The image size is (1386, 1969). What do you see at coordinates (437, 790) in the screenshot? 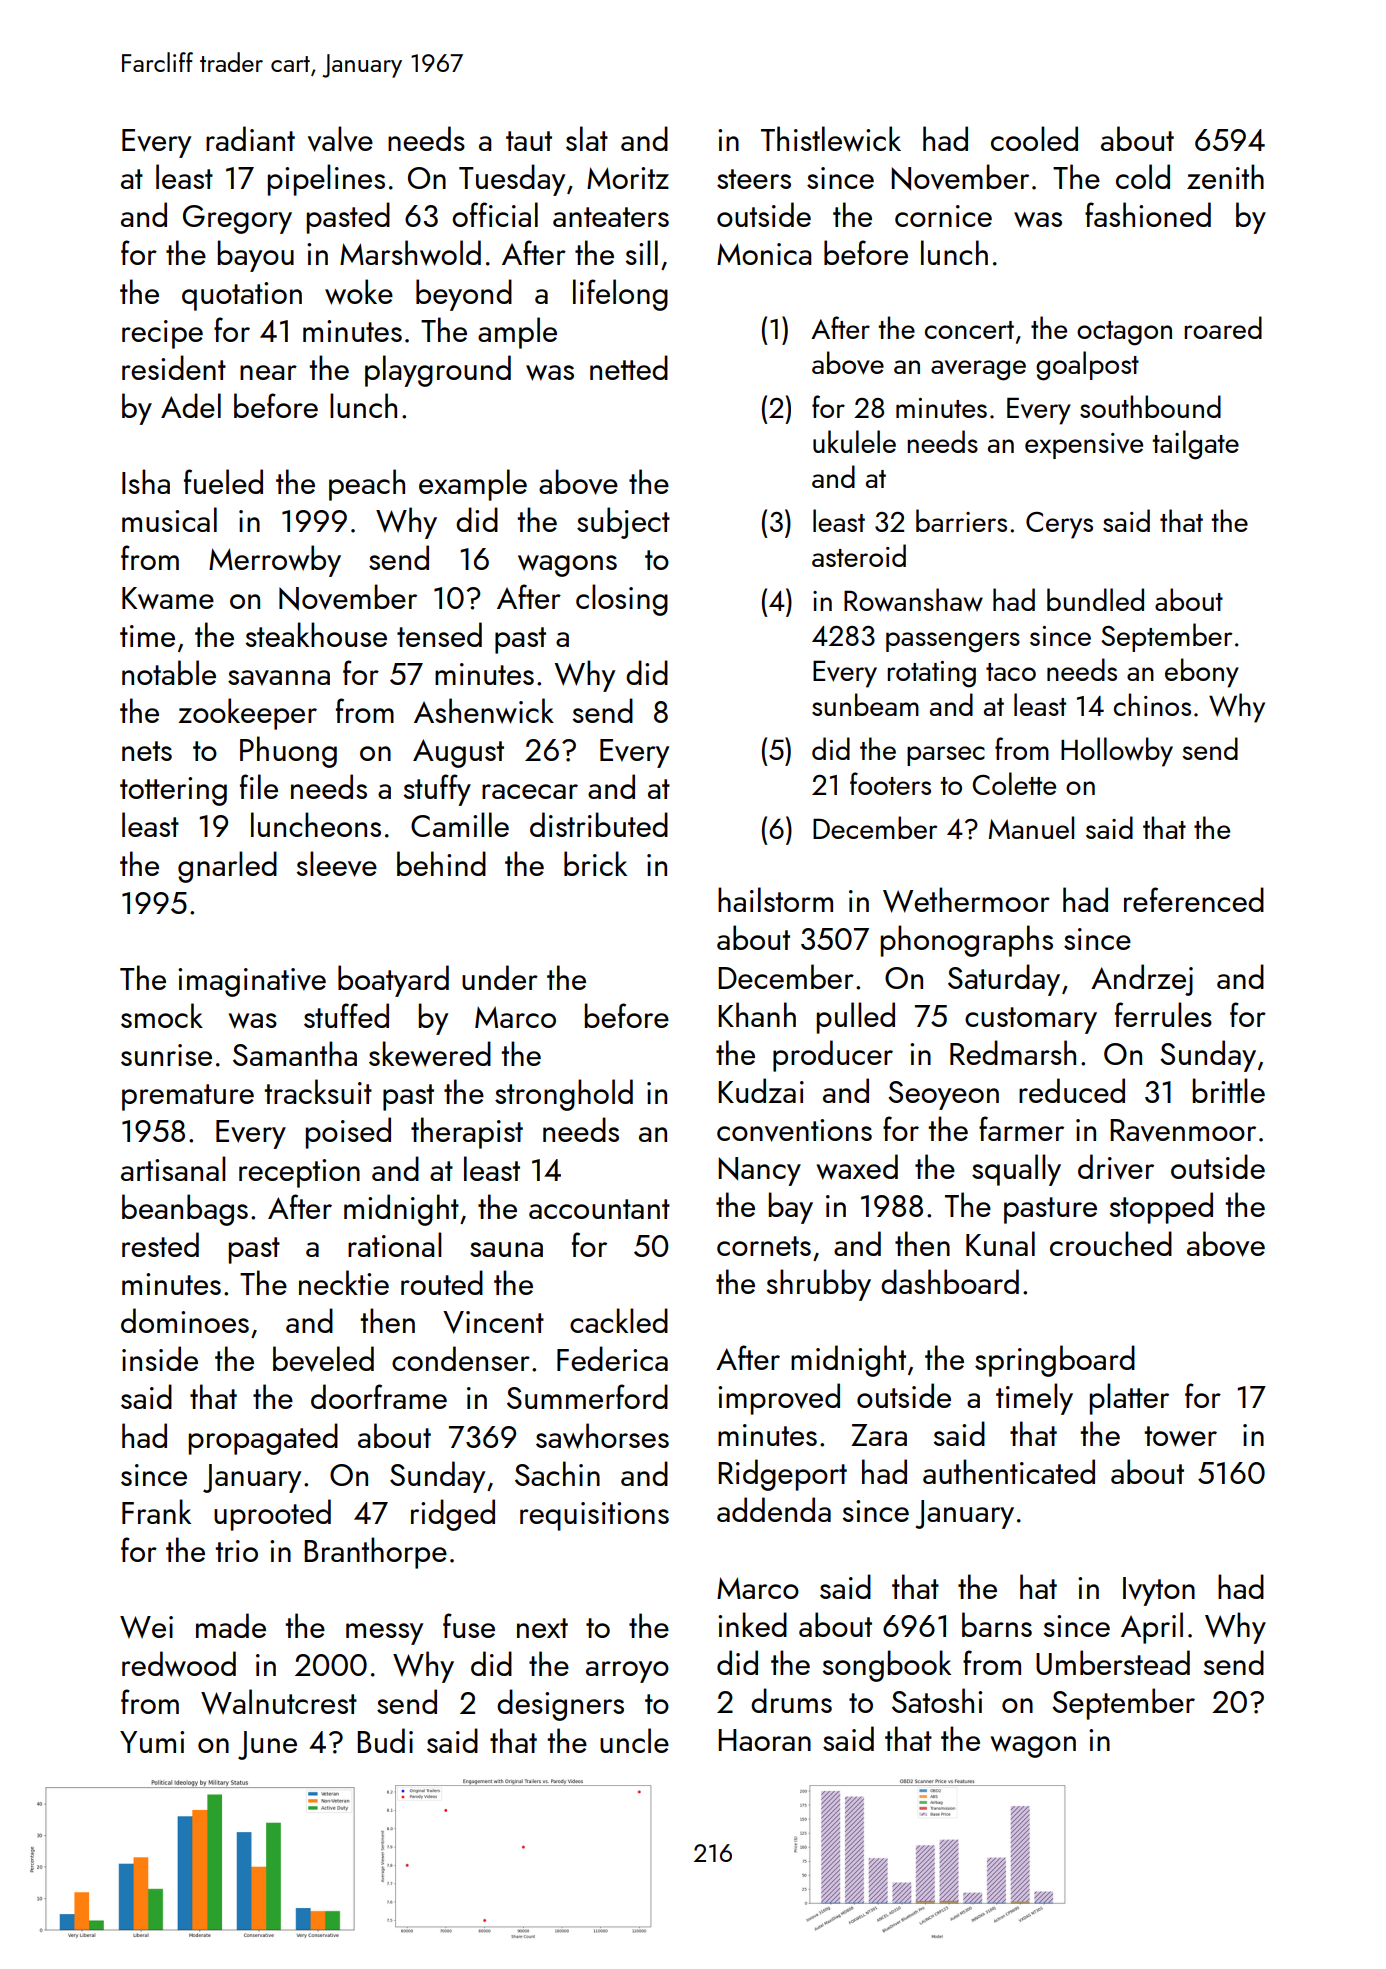
I see `stuffy` at bounding box center [437, 790].
